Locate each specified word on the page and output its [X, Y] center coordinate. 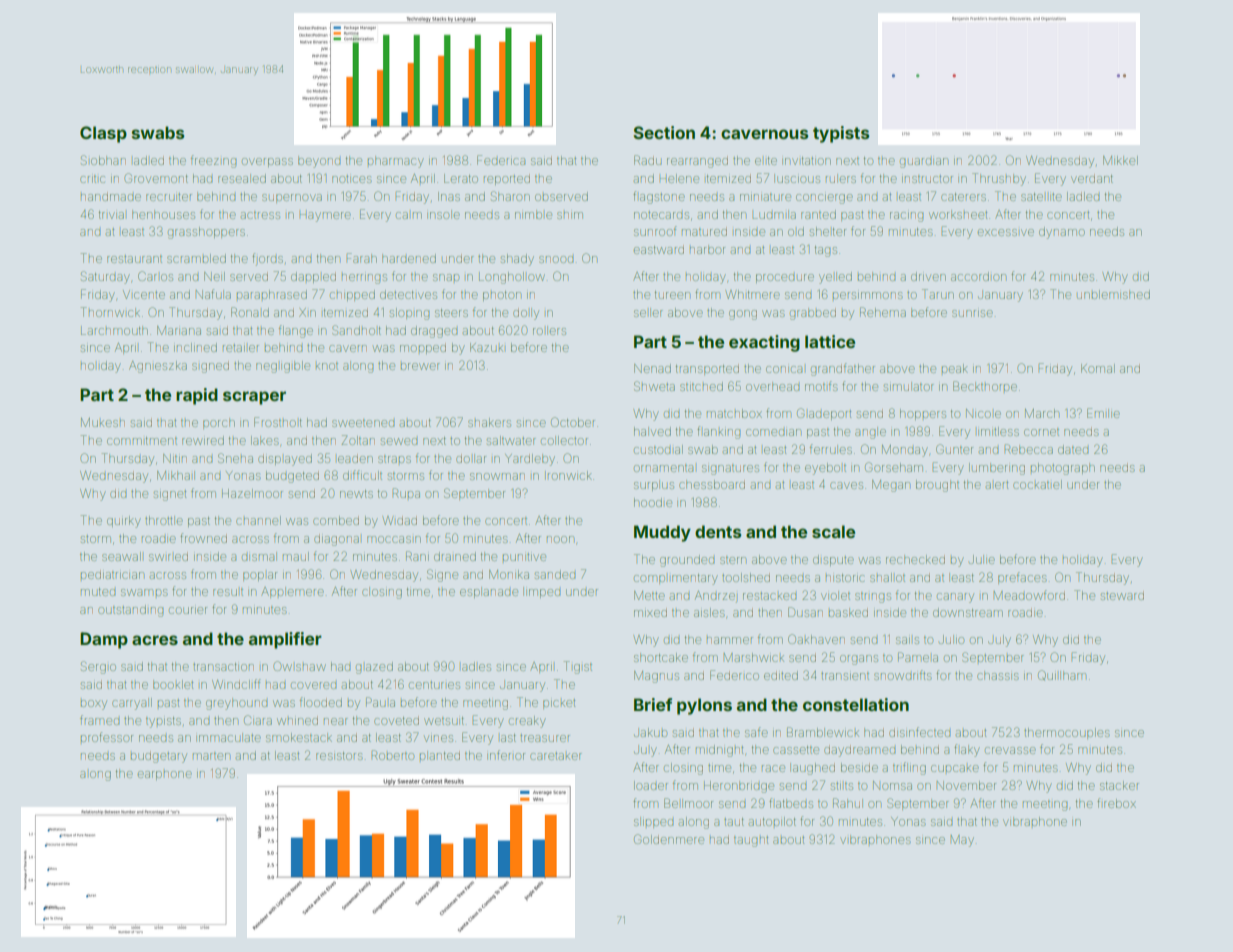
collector [564, 440]
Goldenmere [669, 839]
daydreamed [859, 752]
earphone [165, 775]
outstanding [130, 611]
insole [443, 214]
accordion [978, 276]
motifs [821, 386]
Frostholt [278, 422]
